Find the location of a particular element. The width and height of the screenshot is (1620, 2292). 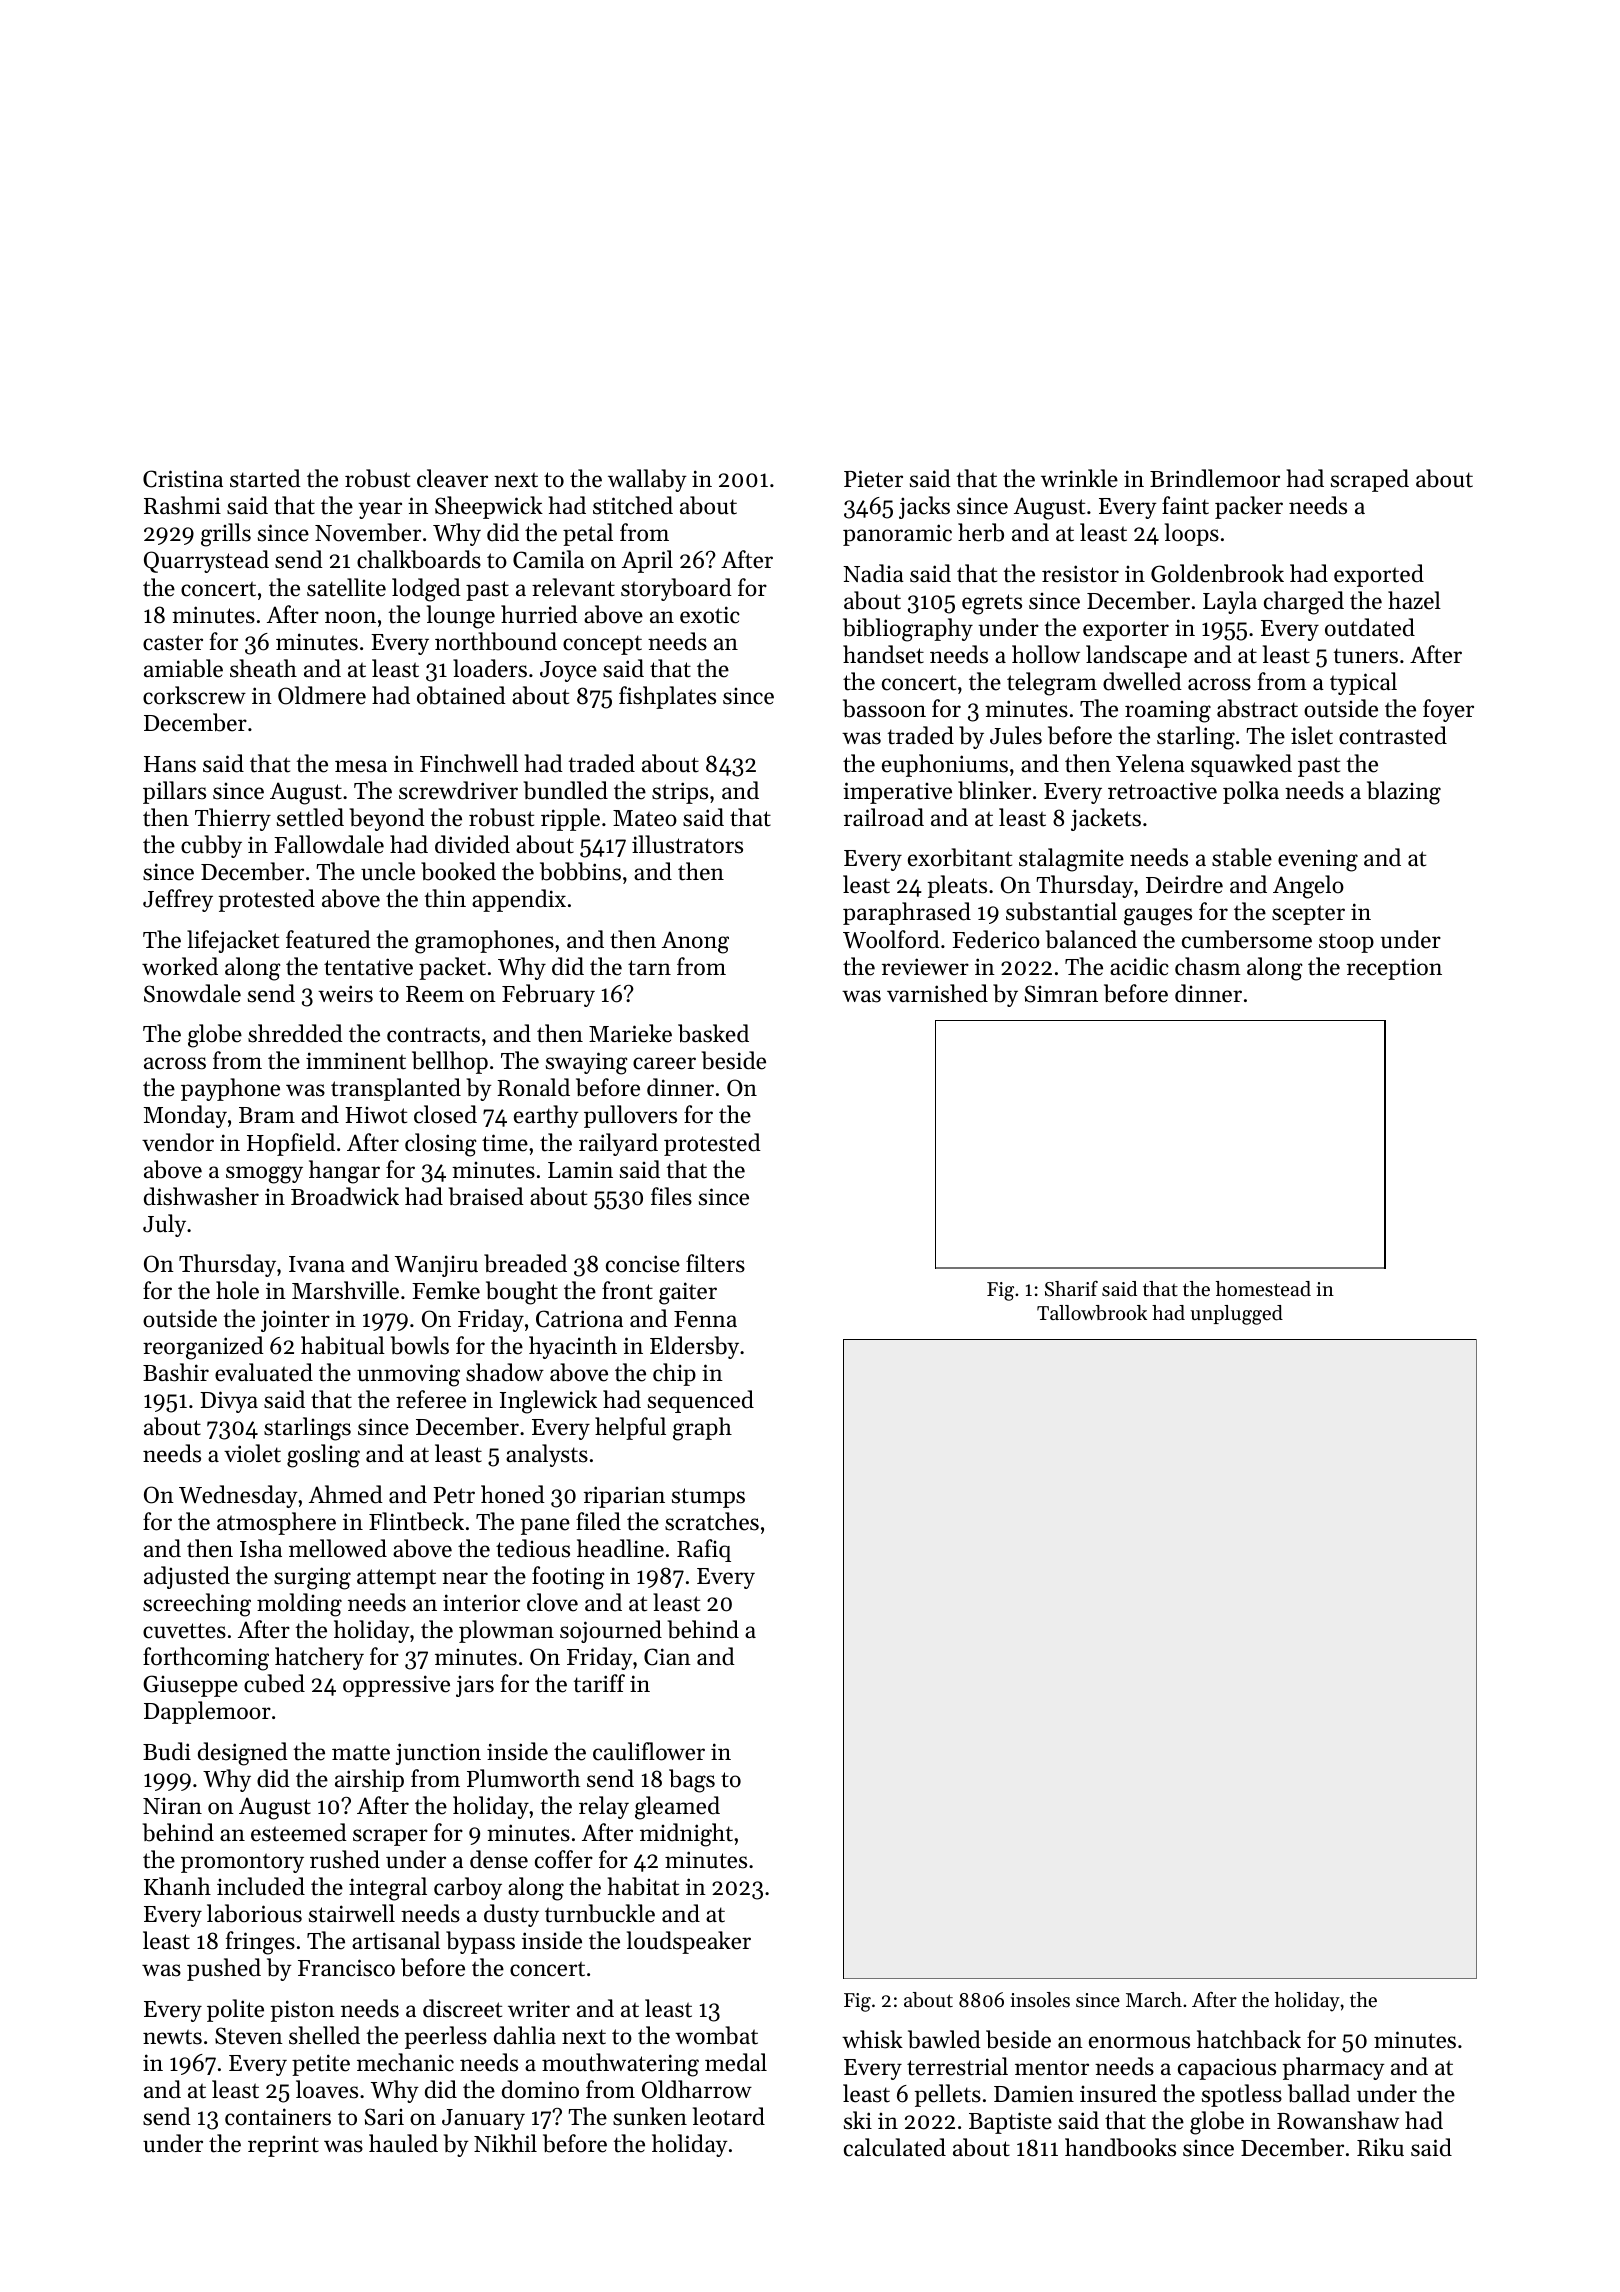

hauled is located at coordinates (403, 2143).
